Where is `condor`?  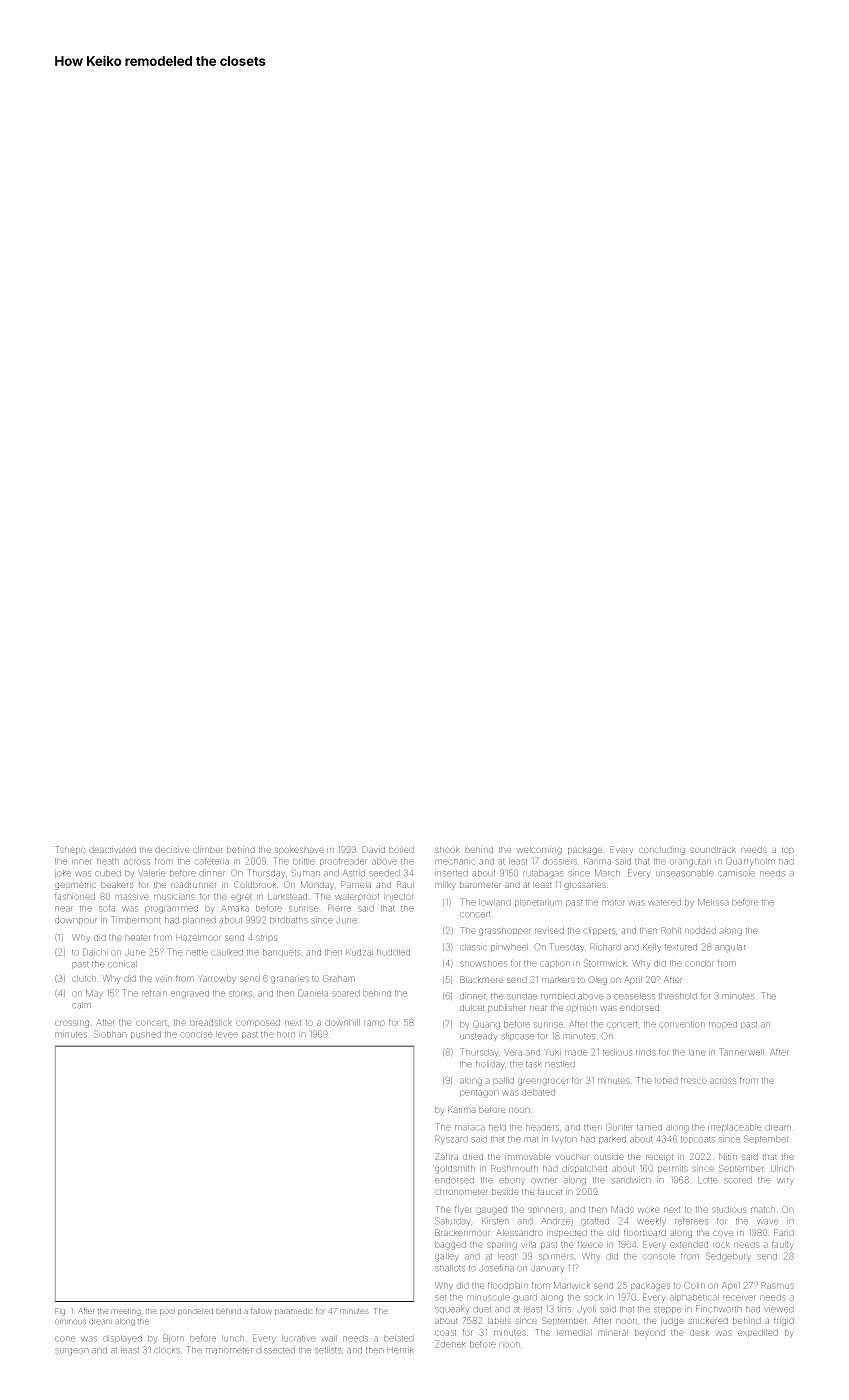 condor is located at coordinates (699, 963).
